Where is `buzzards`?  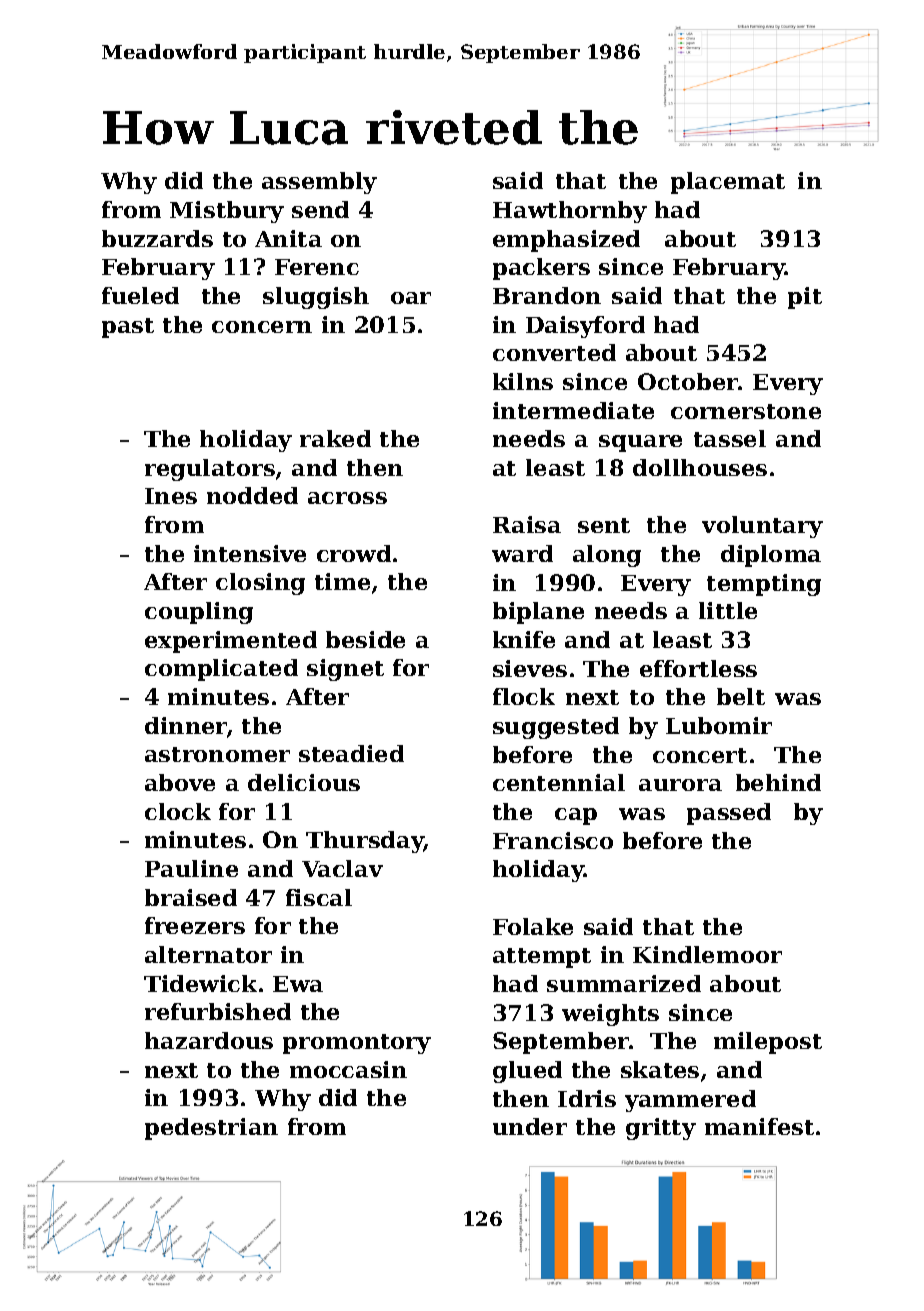 buzzards is located at coordinates (157, 238).
